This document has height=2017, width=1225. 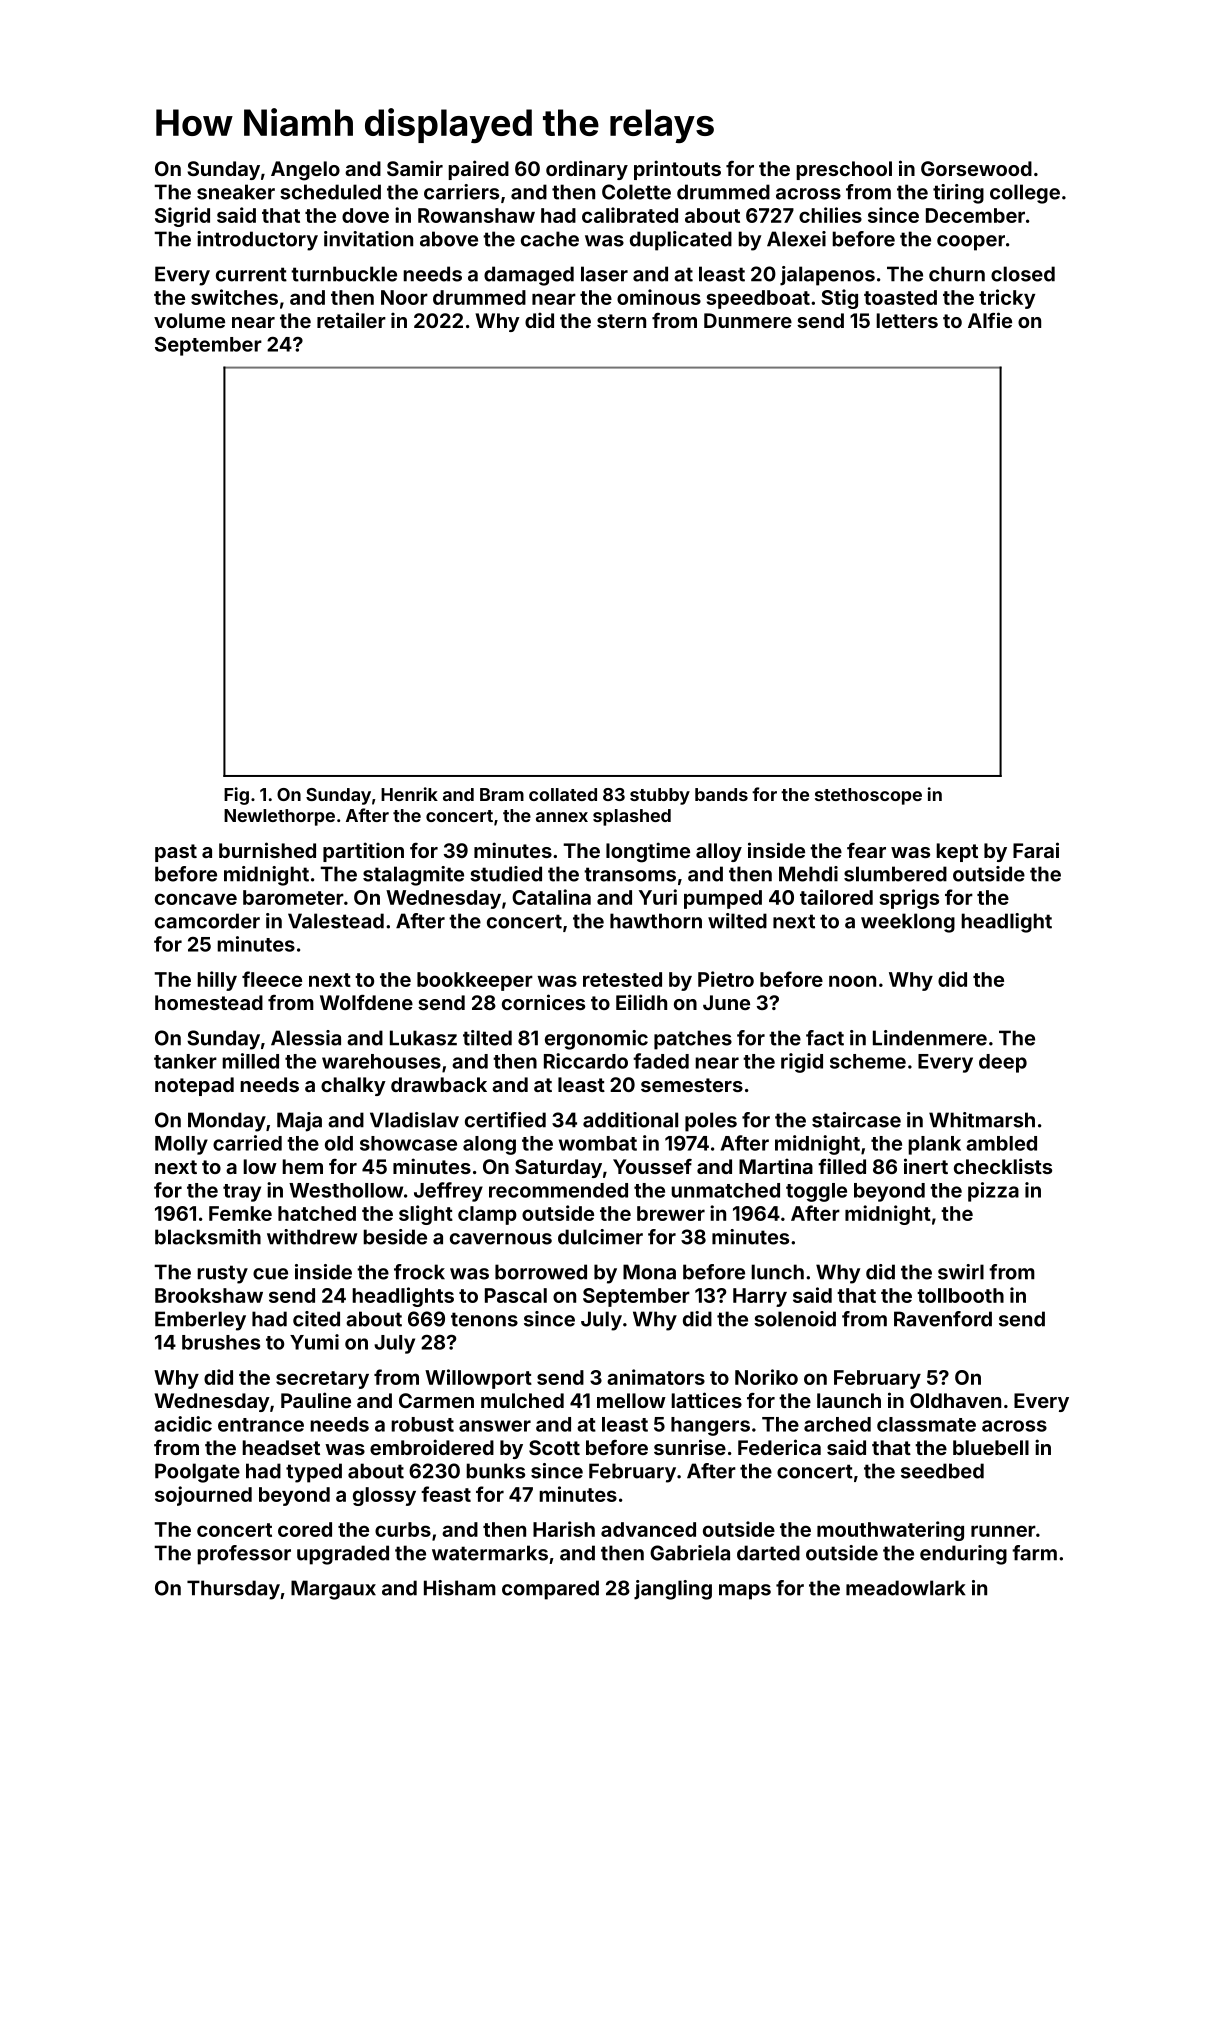 I want to click on duplicated, so click(x=681, y=241).
